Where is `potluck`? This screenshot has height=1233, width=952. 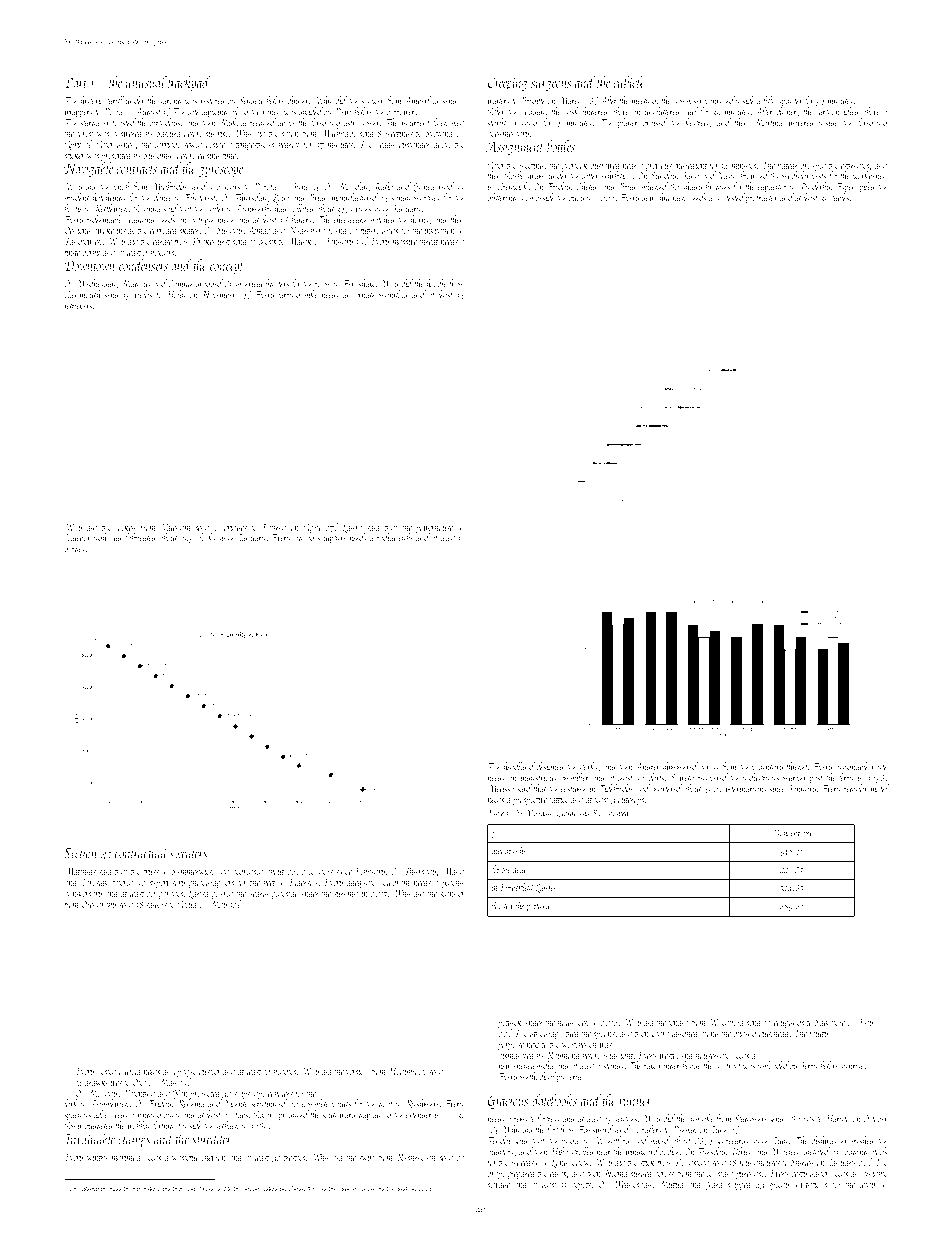 potluck is located at coordinates (510, 1023).
